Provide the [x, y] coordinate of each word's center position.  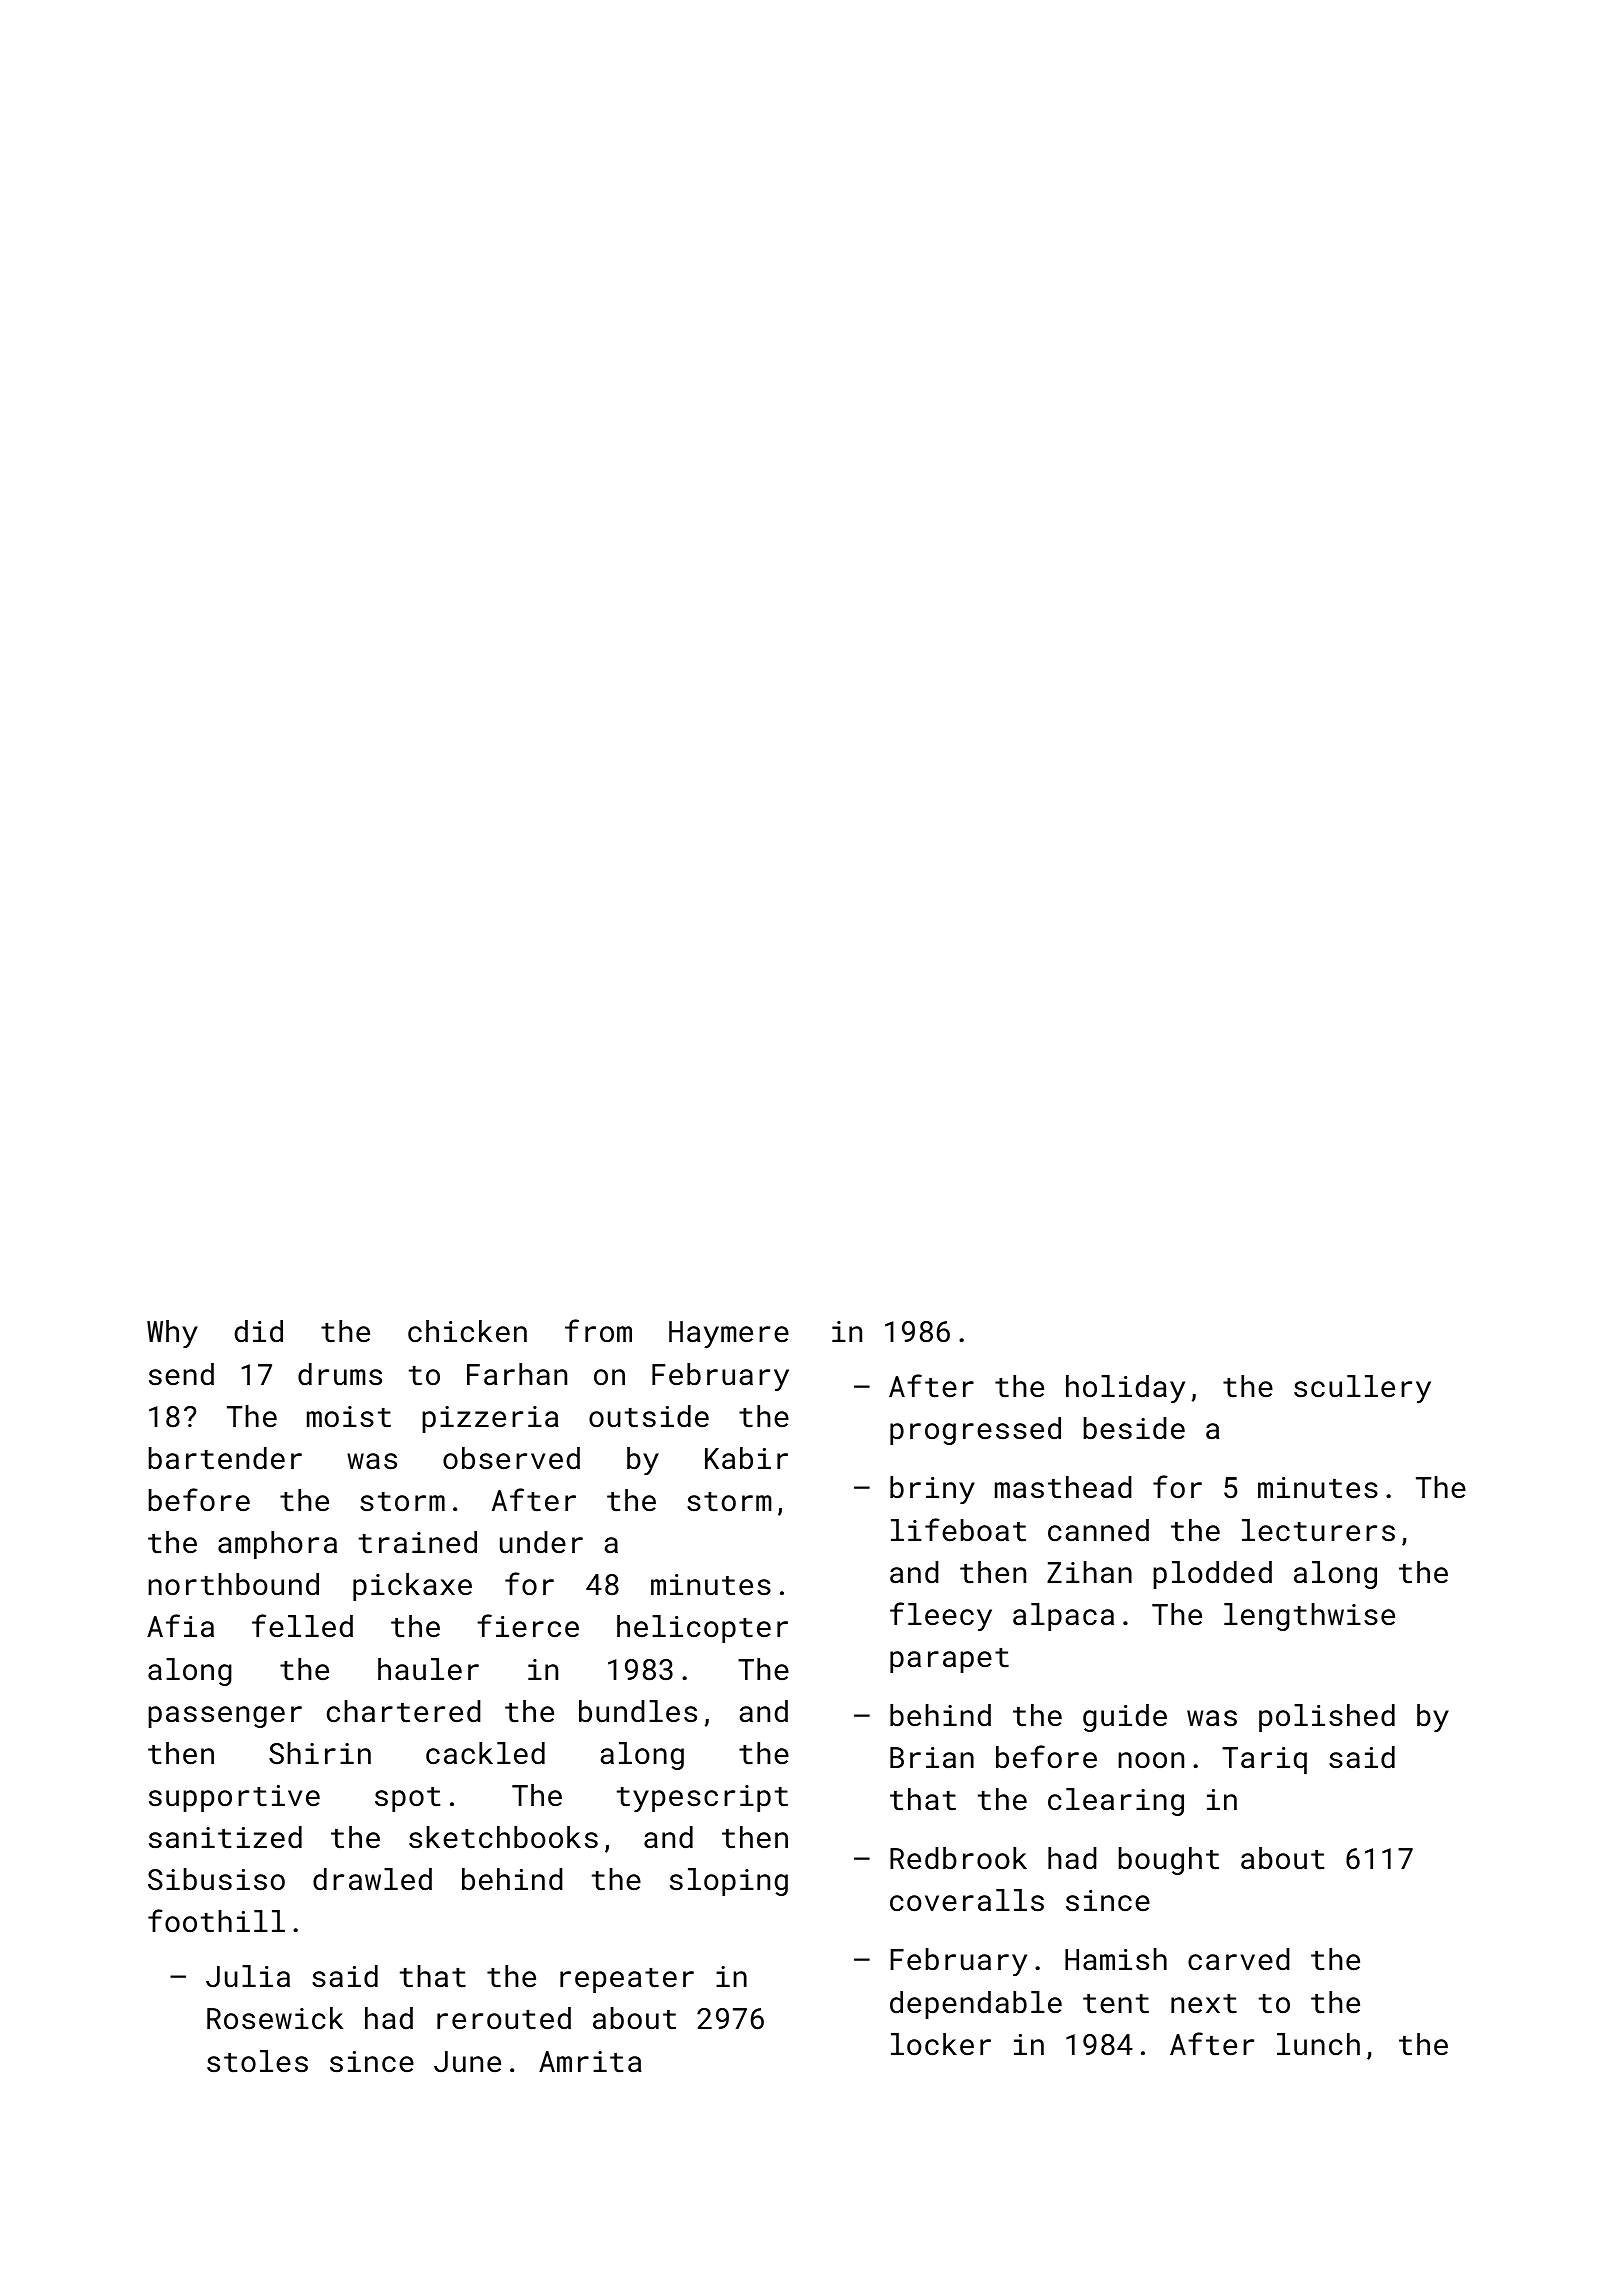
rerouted [504, 2018]
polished [1327, 1718]
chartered [404, 1711]
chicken [467, 1331]
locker [941, 2044]
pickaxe [412, 1587]
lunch [1318, 2044]
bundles [638, 1711]
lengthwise [1309, 1617]
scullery [1362, 1389]
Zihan [1089, 1572]
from [598, 1330]
